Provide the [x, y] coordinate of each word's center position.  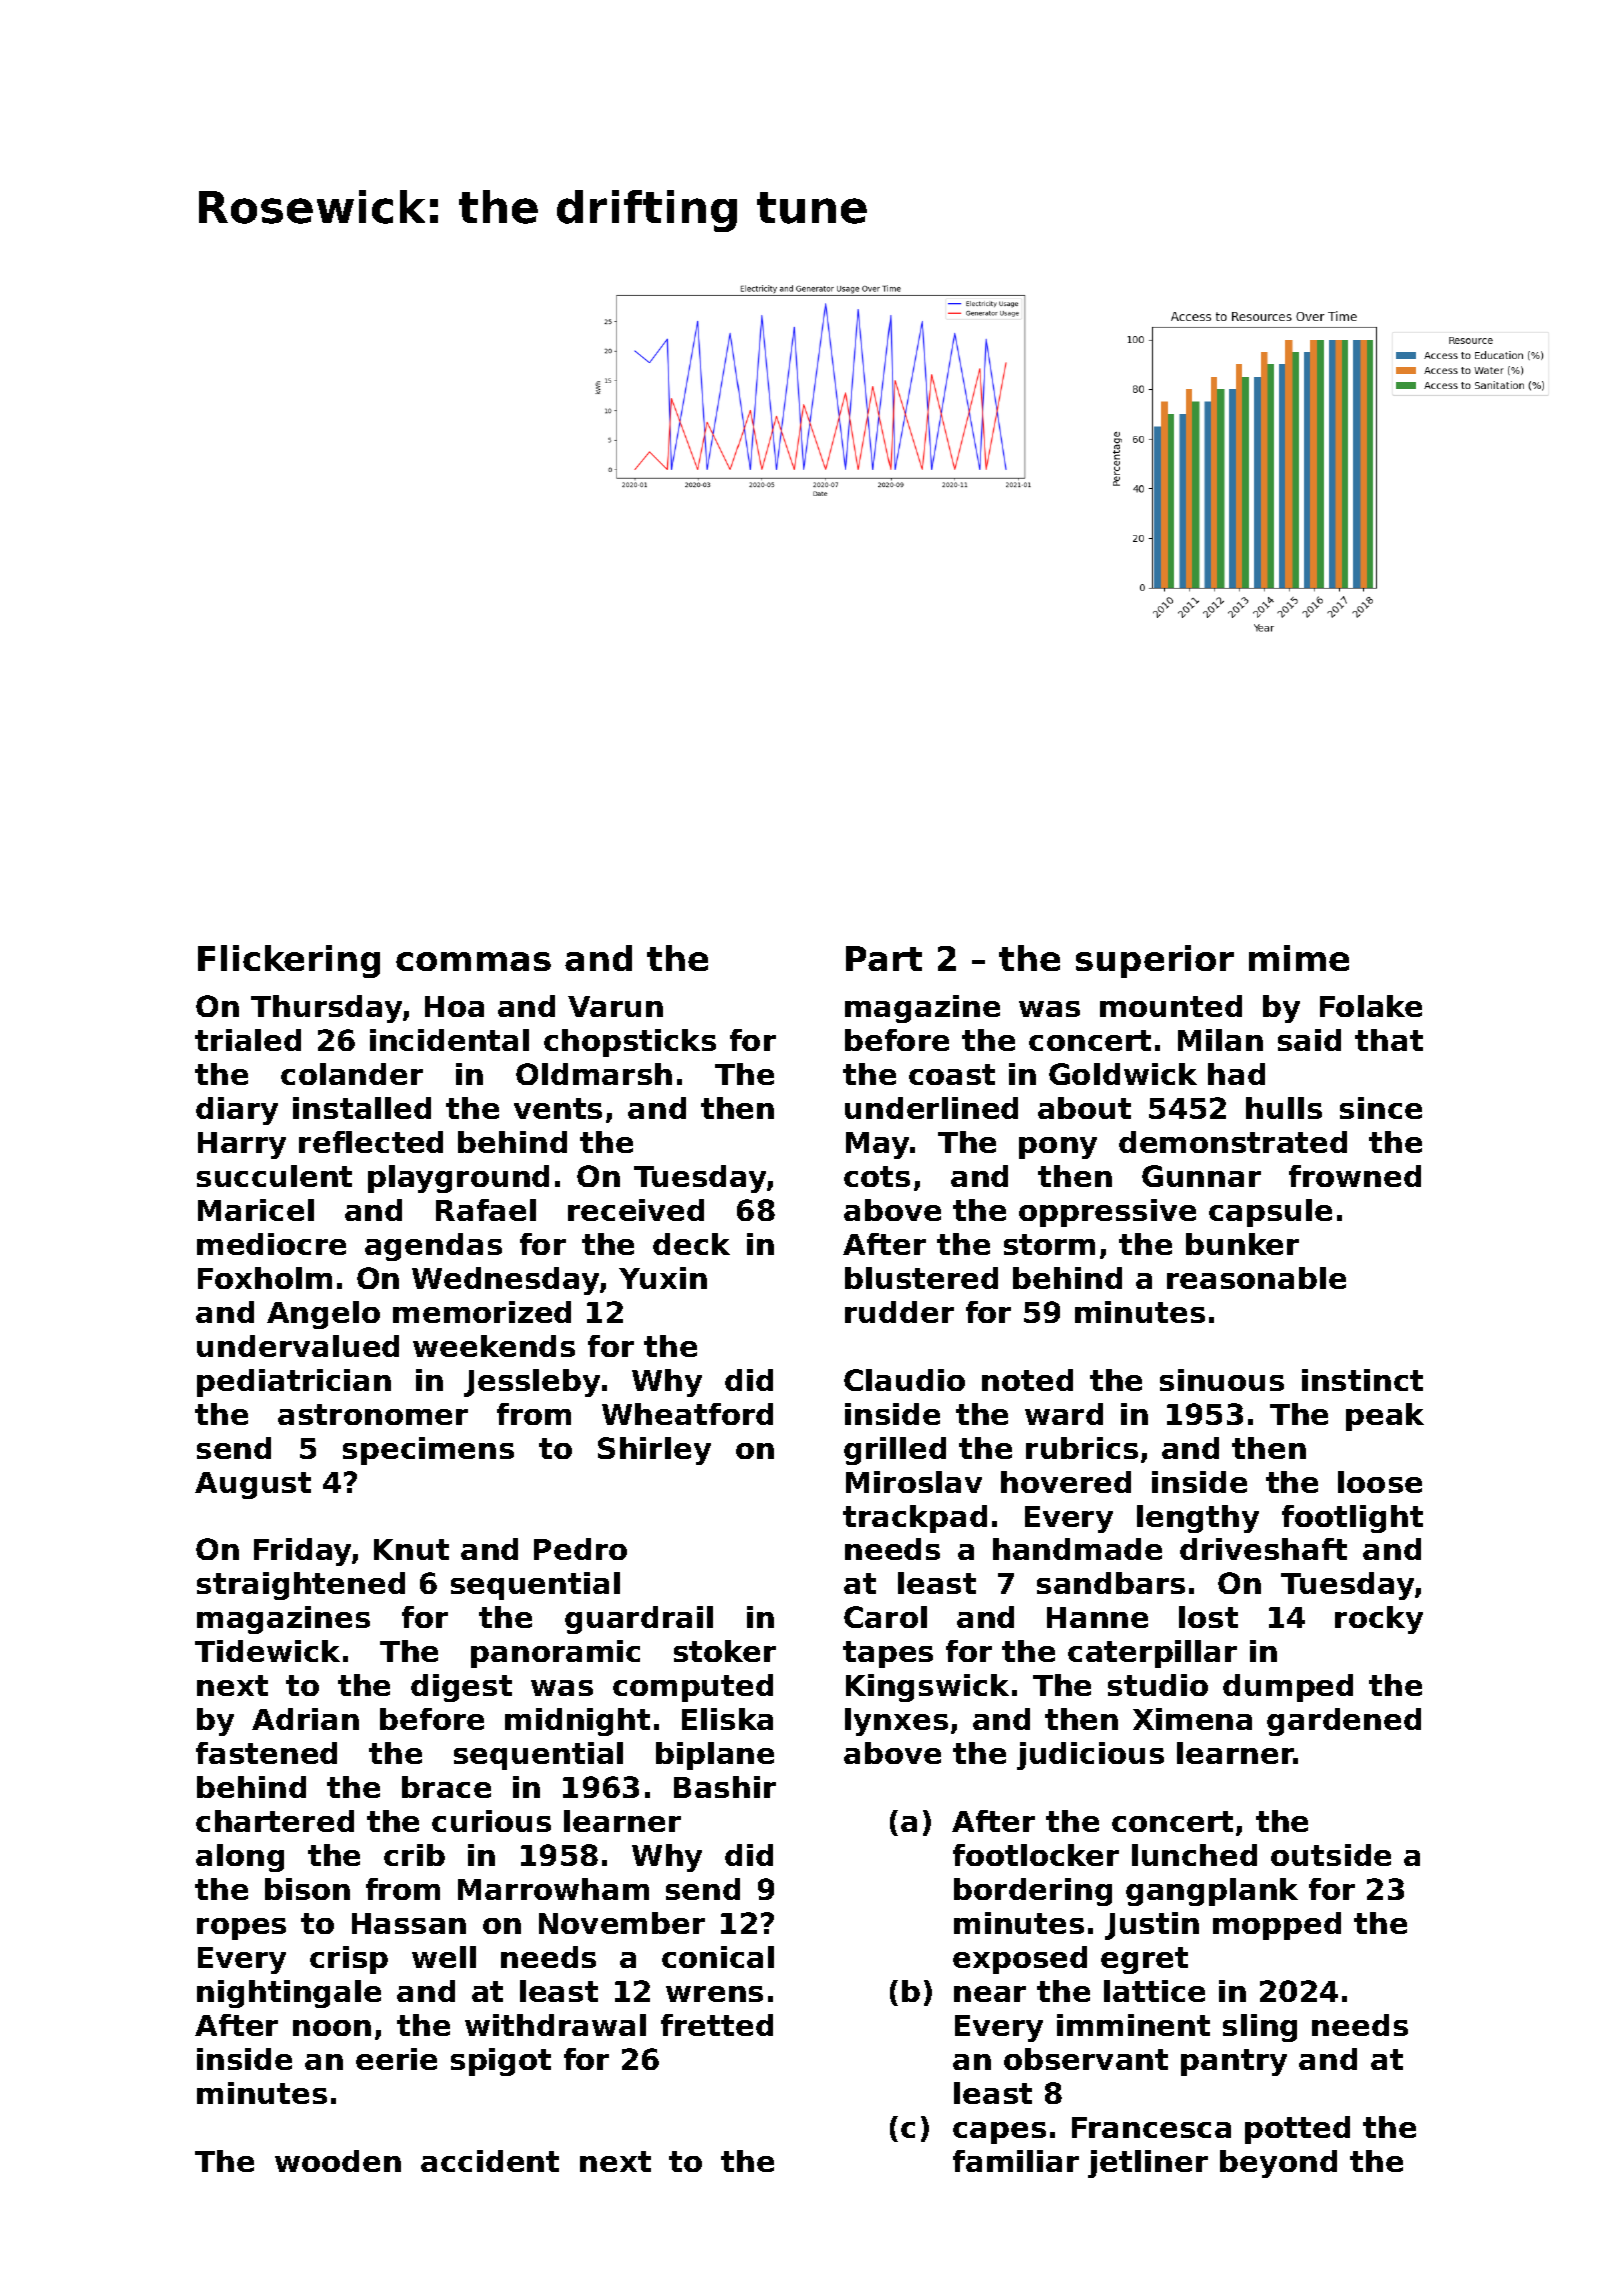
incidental [449, 1040]
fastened [266, 1753]
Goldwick [1123, 1074]
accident [490, 2161]
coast [952, 1074]
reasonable [1256, 1278]
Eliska [727, 1719]
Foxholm [265, 1278]
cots [877, 1176]
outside [1331, 1855]
